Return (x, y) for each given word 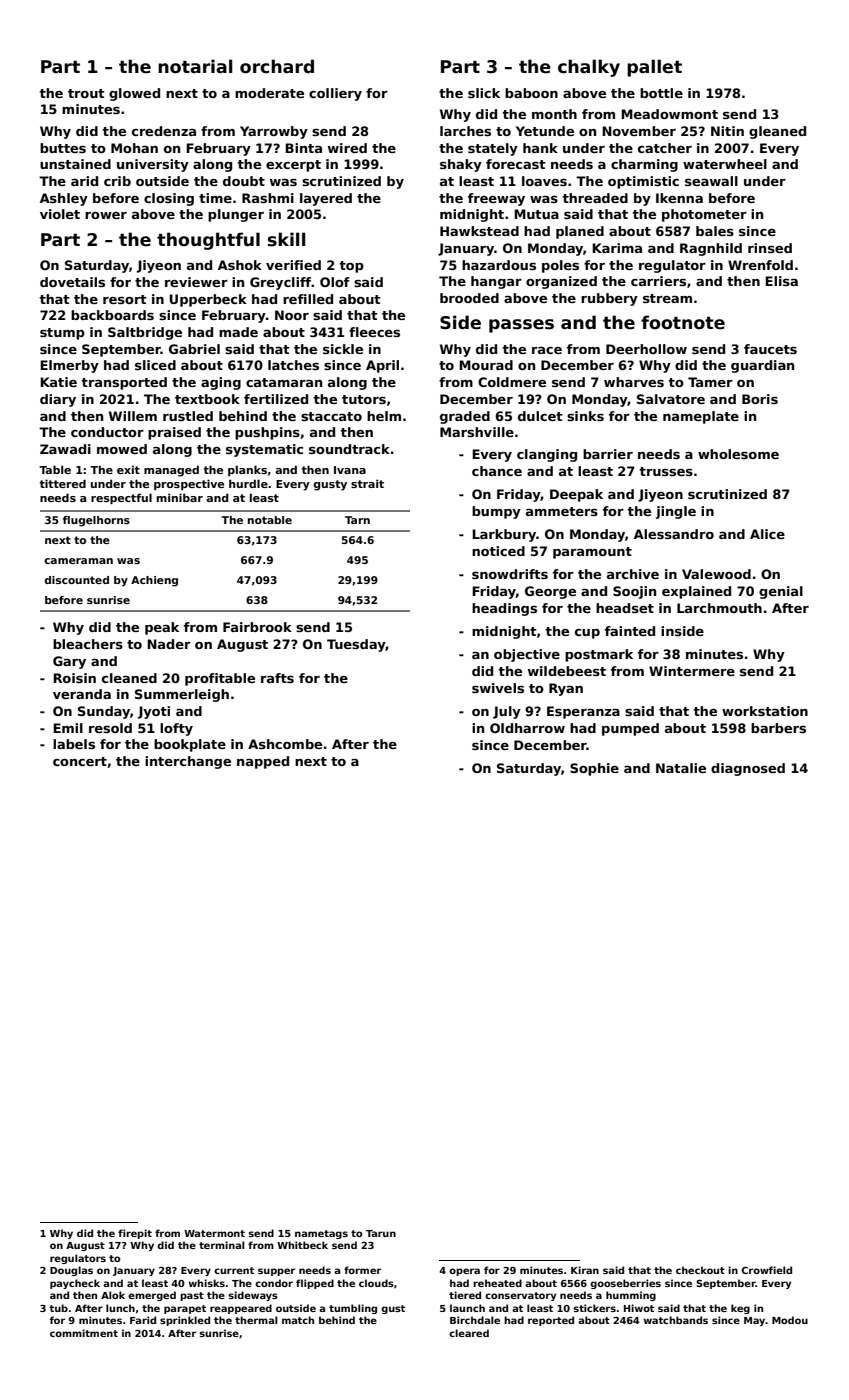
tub (58, 1308)
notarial (195, 66)
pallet (654, 68)
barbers (778, 728)
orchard (277, 66)
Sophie (594, 769)
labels (74, 744)
